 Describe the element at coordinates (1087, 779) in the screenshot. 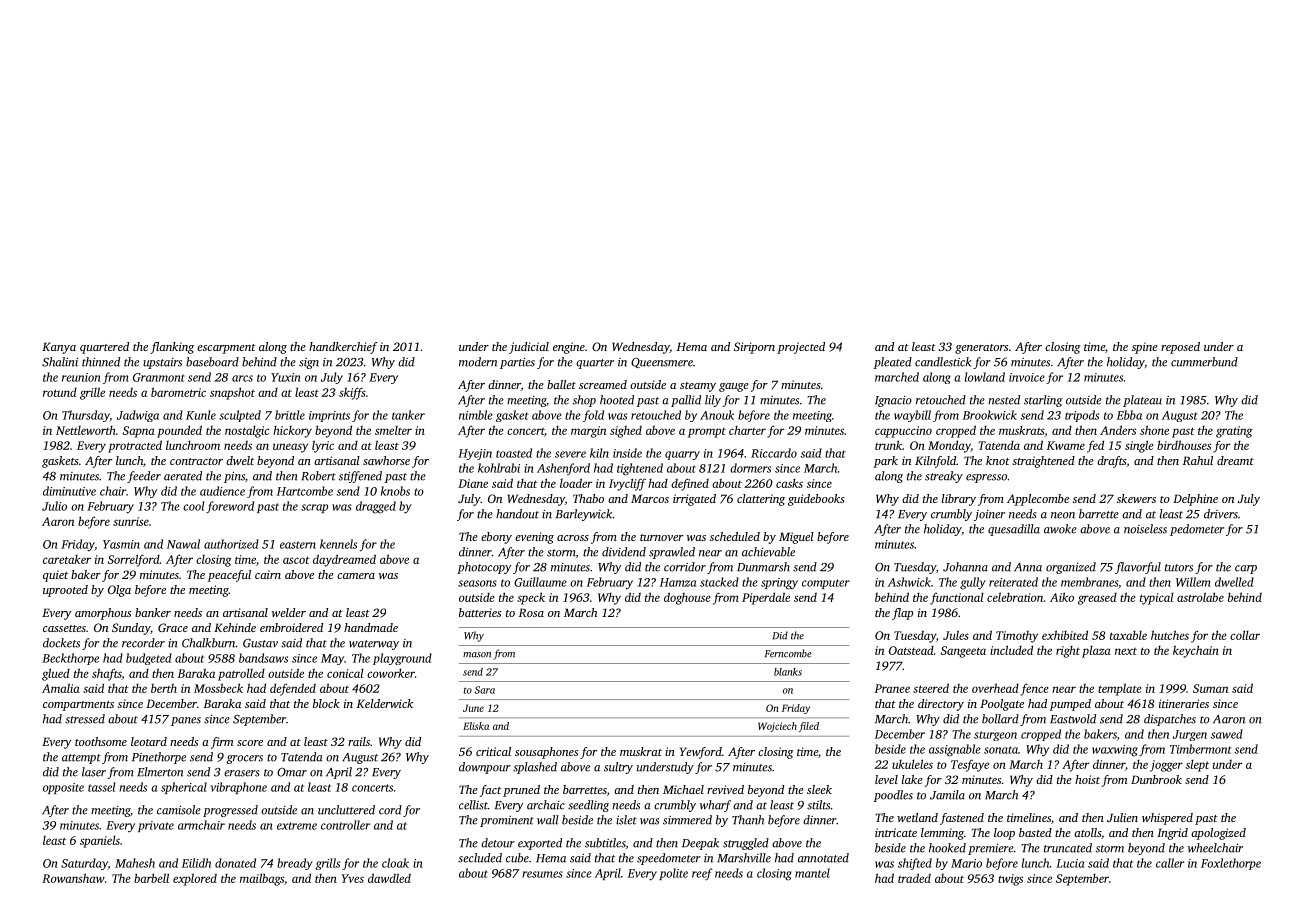

I see `hoist` at that location.
